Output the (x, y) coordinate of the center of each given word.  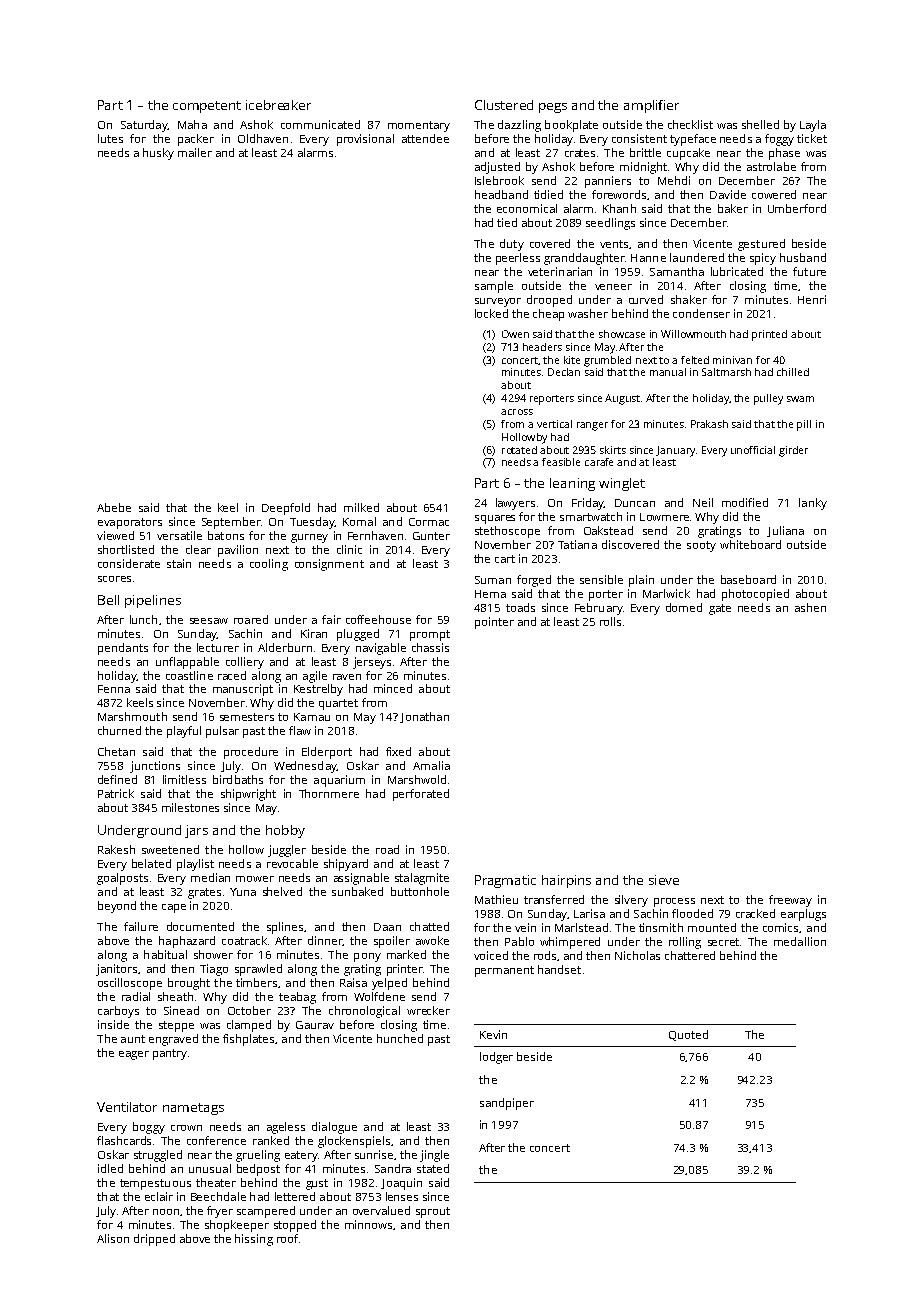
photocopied (755, 595)
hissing (254, 1240)
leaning (572, 484)
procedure (251, 753)
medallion (800, 941)
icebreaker (278, 105)
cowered (774, 194)
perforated (421, 795)
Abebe (114, 507)
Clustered (504, 105)
